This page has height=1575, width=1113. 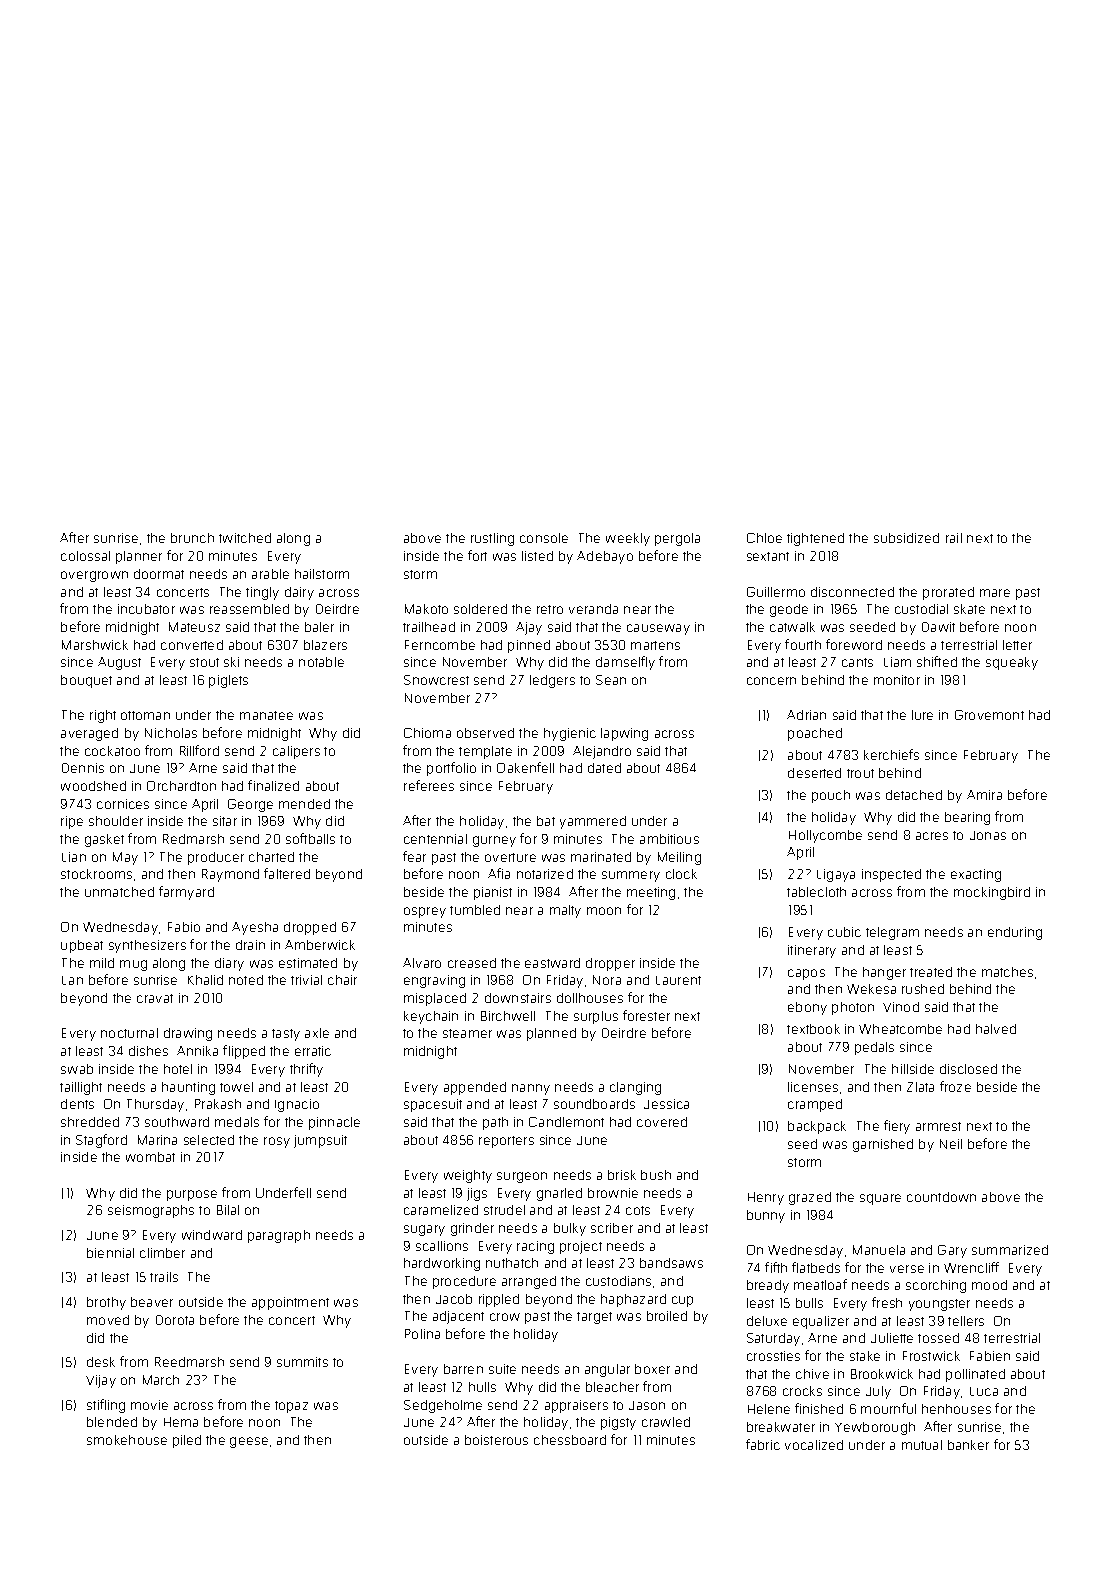 What do you see at coordinates (151, 1211) in the page?
I see `seismographs` at bounding box center [151, 1211].
